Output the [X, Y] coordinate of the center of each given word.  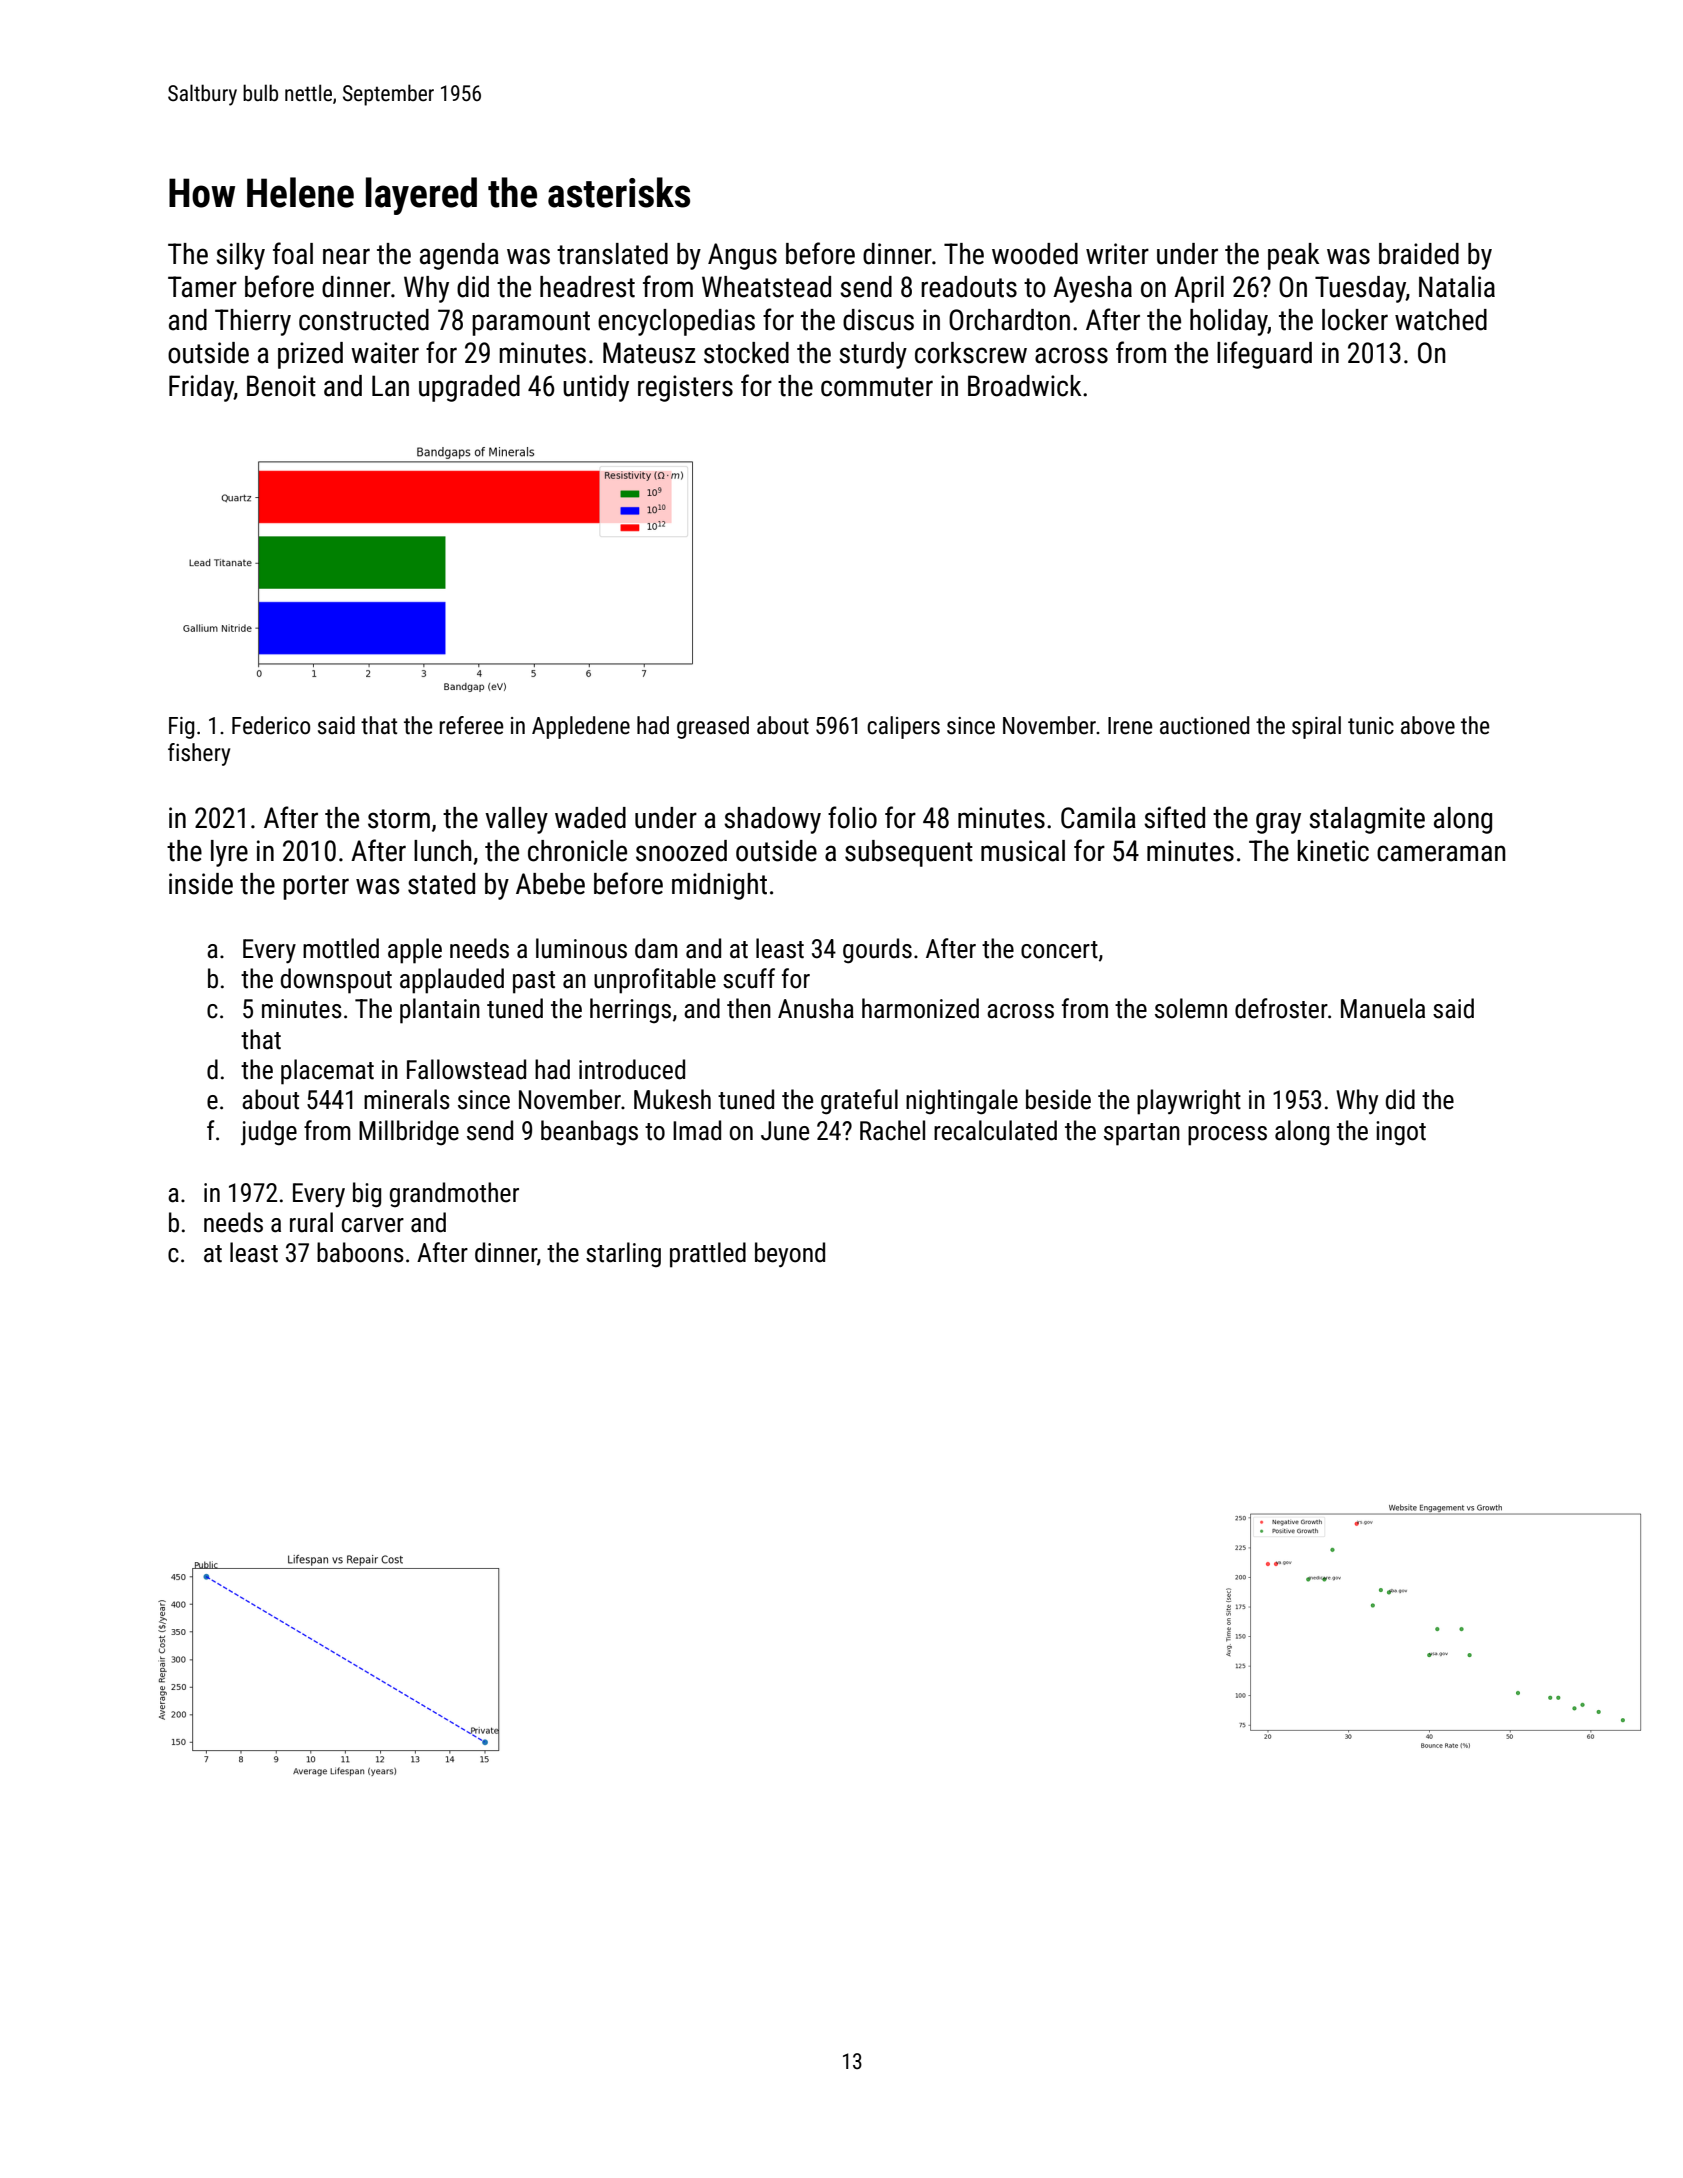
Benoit [281, 386]
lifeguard [1264, 355]
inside [201, 884]
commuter [877, 387]
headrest [587, 287]
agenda [459, 256]
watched [1441, 320]
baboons [360, 1252]
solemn [1191, 1008]
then [749, 1008]
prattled [708, 1255]
